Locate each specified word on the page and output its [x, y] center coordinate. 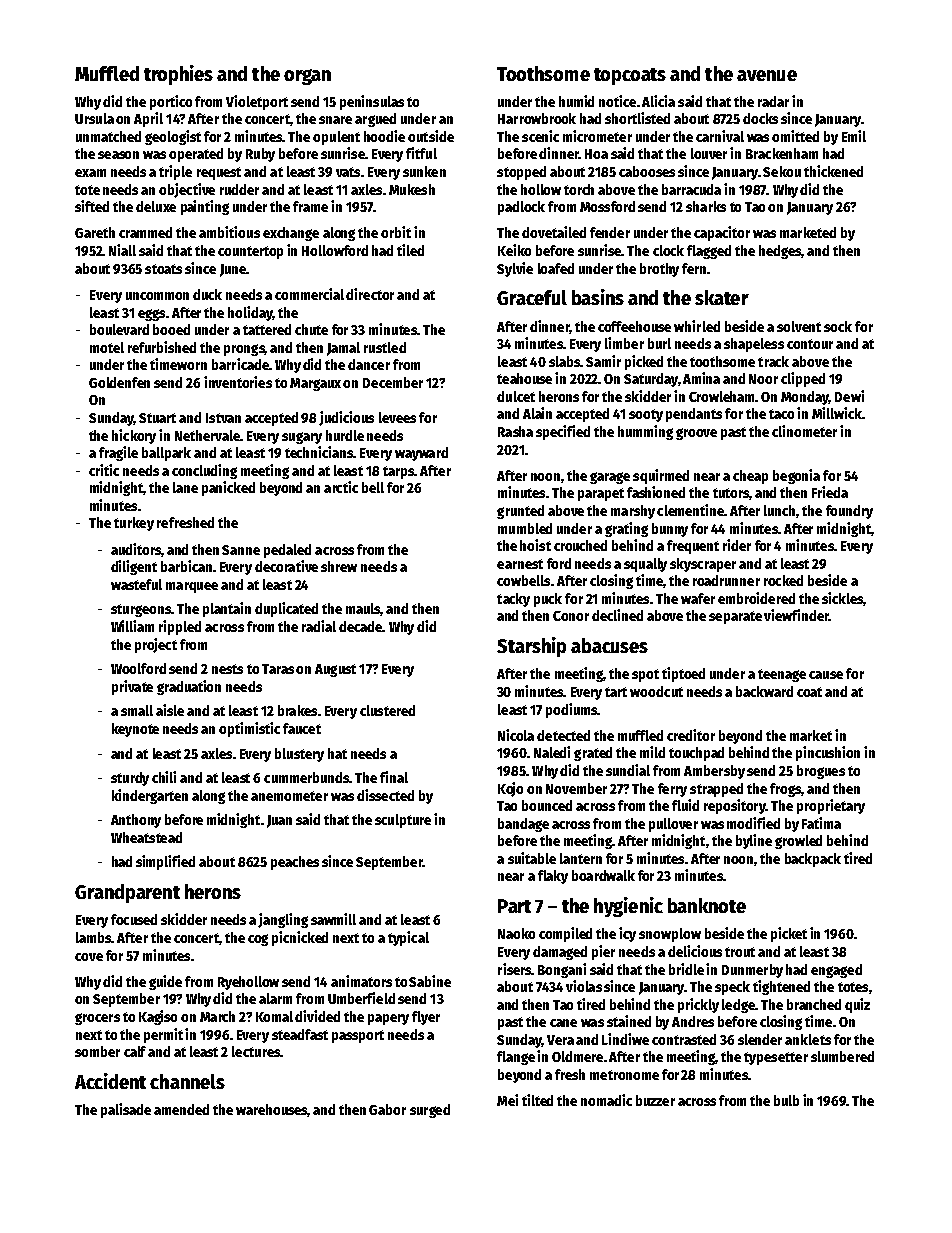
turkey [134, 524]
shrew [339, 566]
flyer [426, 1018]
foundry [849, 512]
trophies [178, 75]
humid [576, 101]
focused [134, 919]
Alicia [658, 101]
